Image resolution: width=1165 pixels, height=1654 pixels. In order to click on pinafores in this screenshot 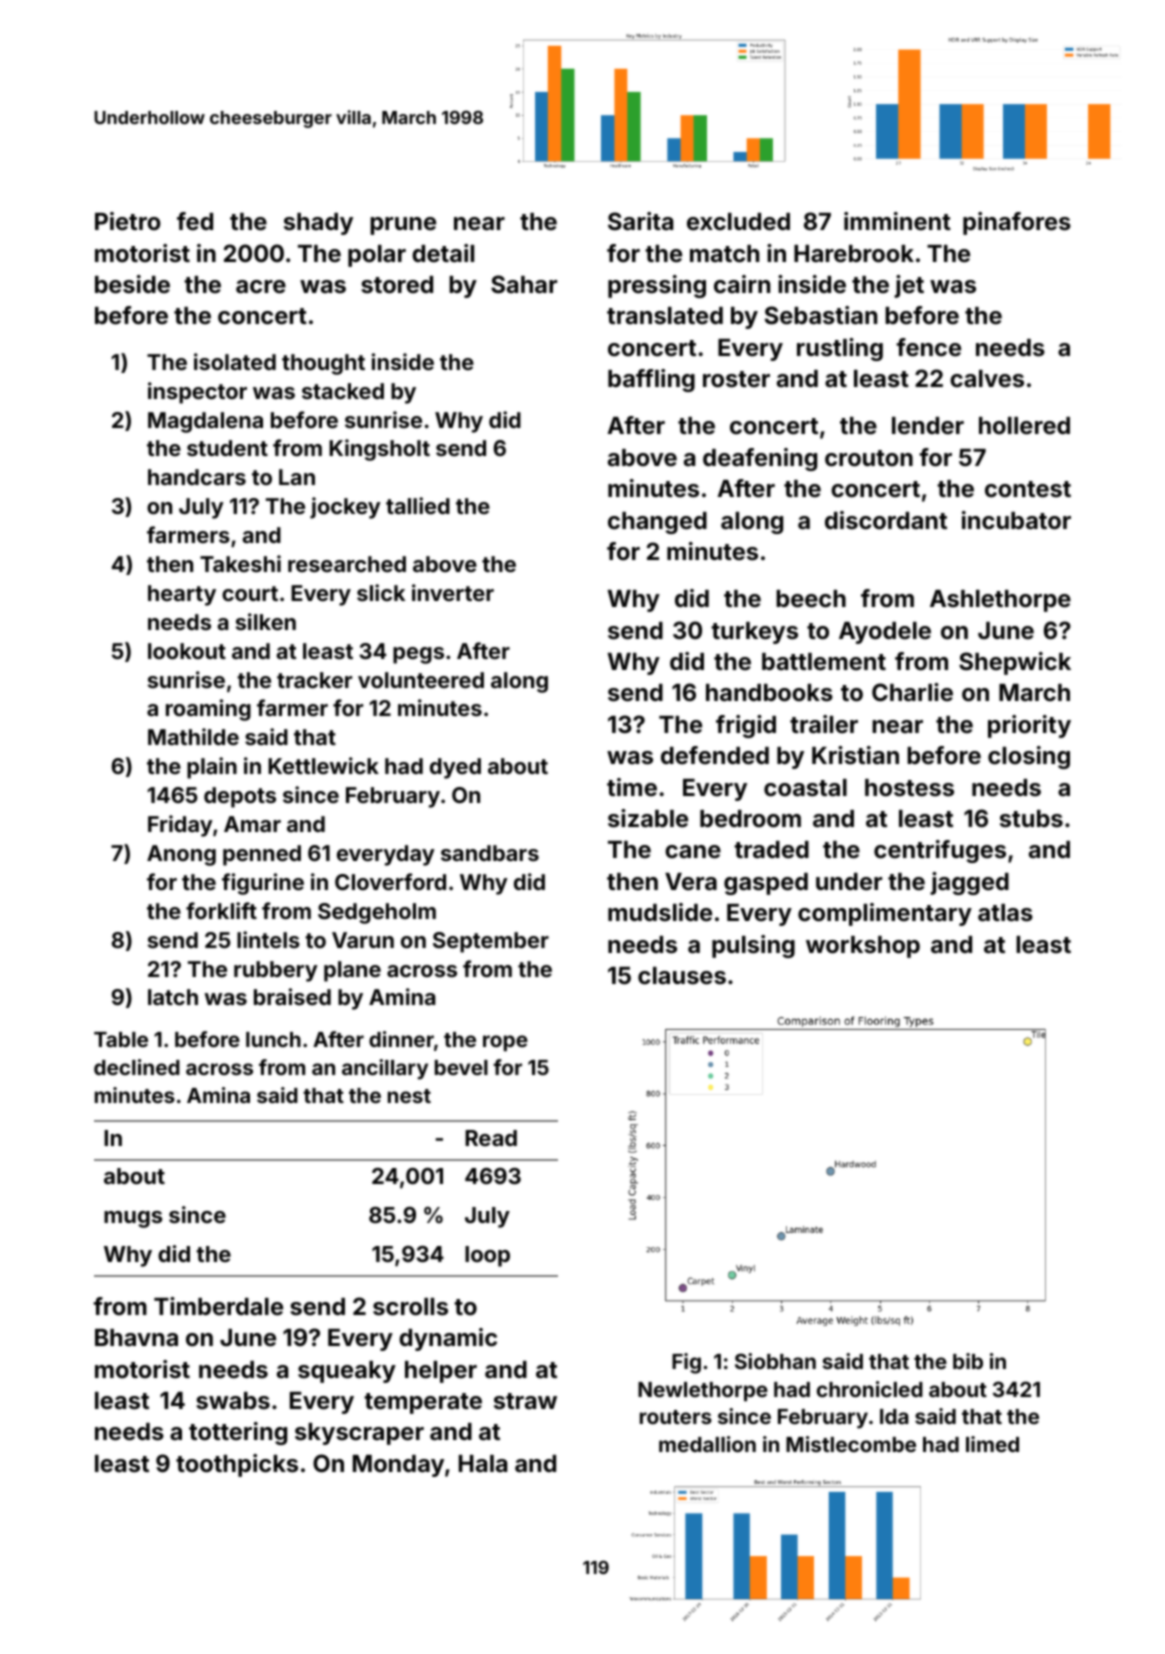, I will do `click(1017, 223)`.
